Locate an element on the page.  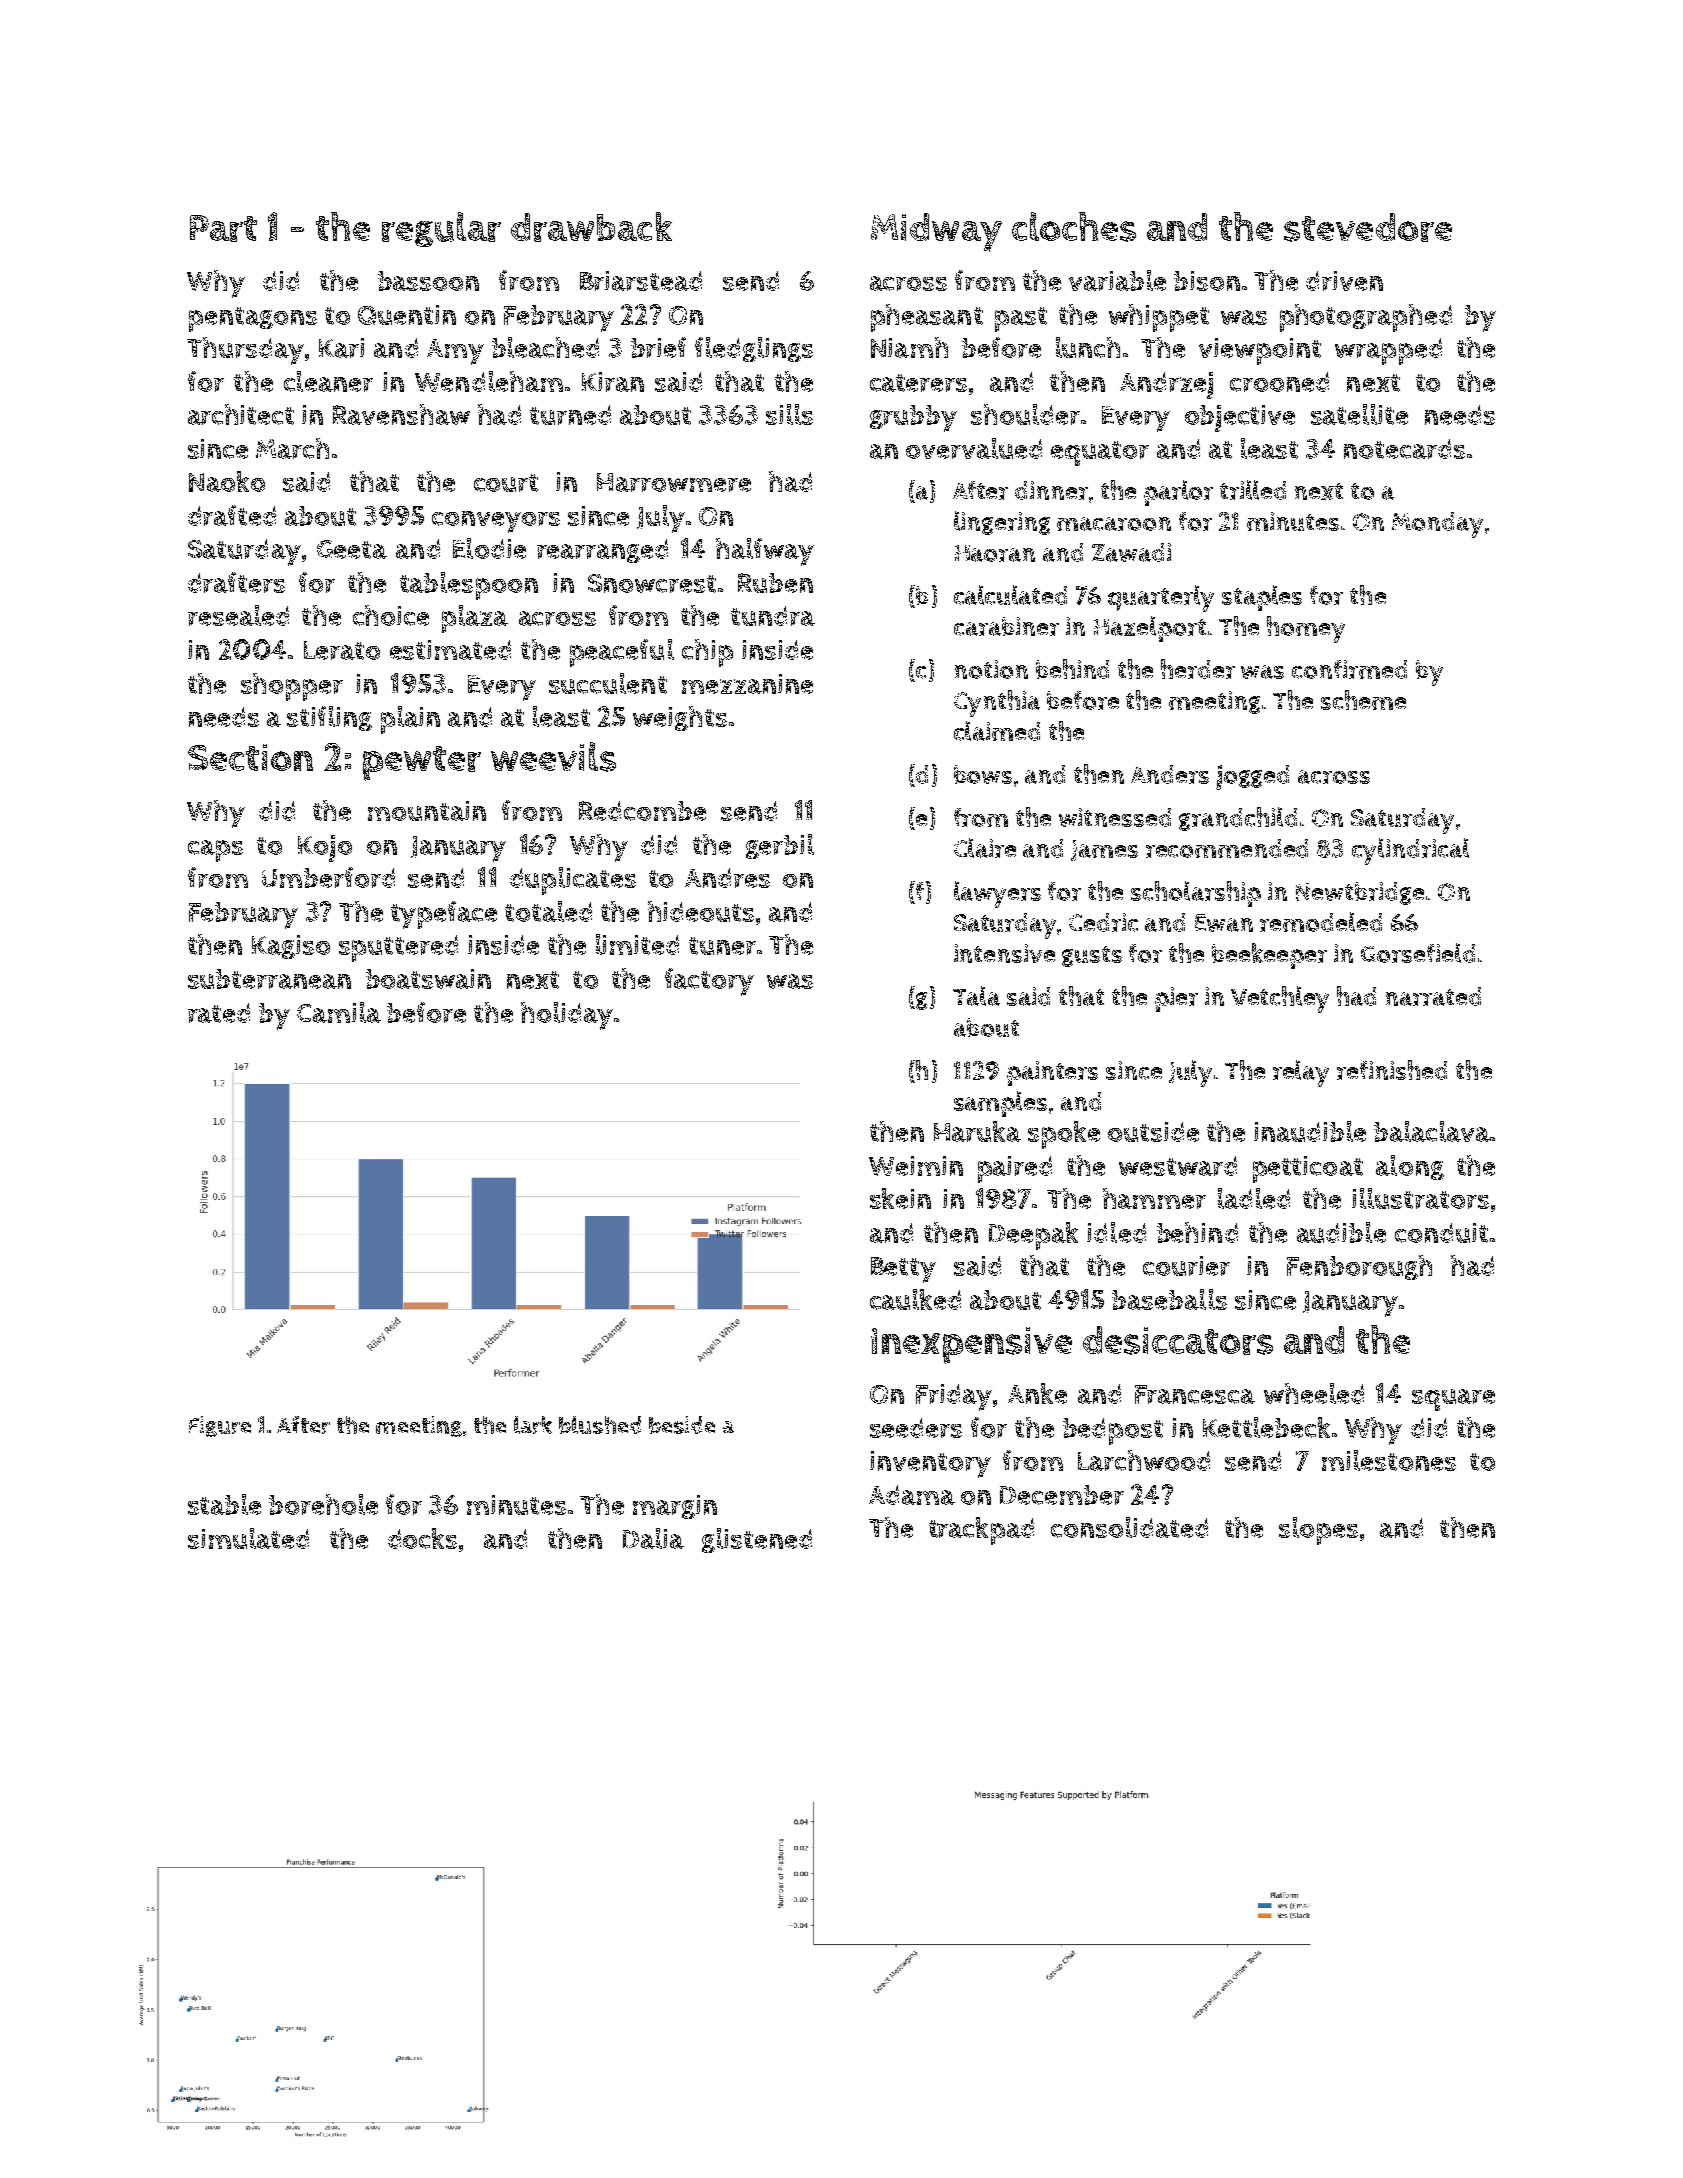
cloches is located at coordinates (1074, 227).
